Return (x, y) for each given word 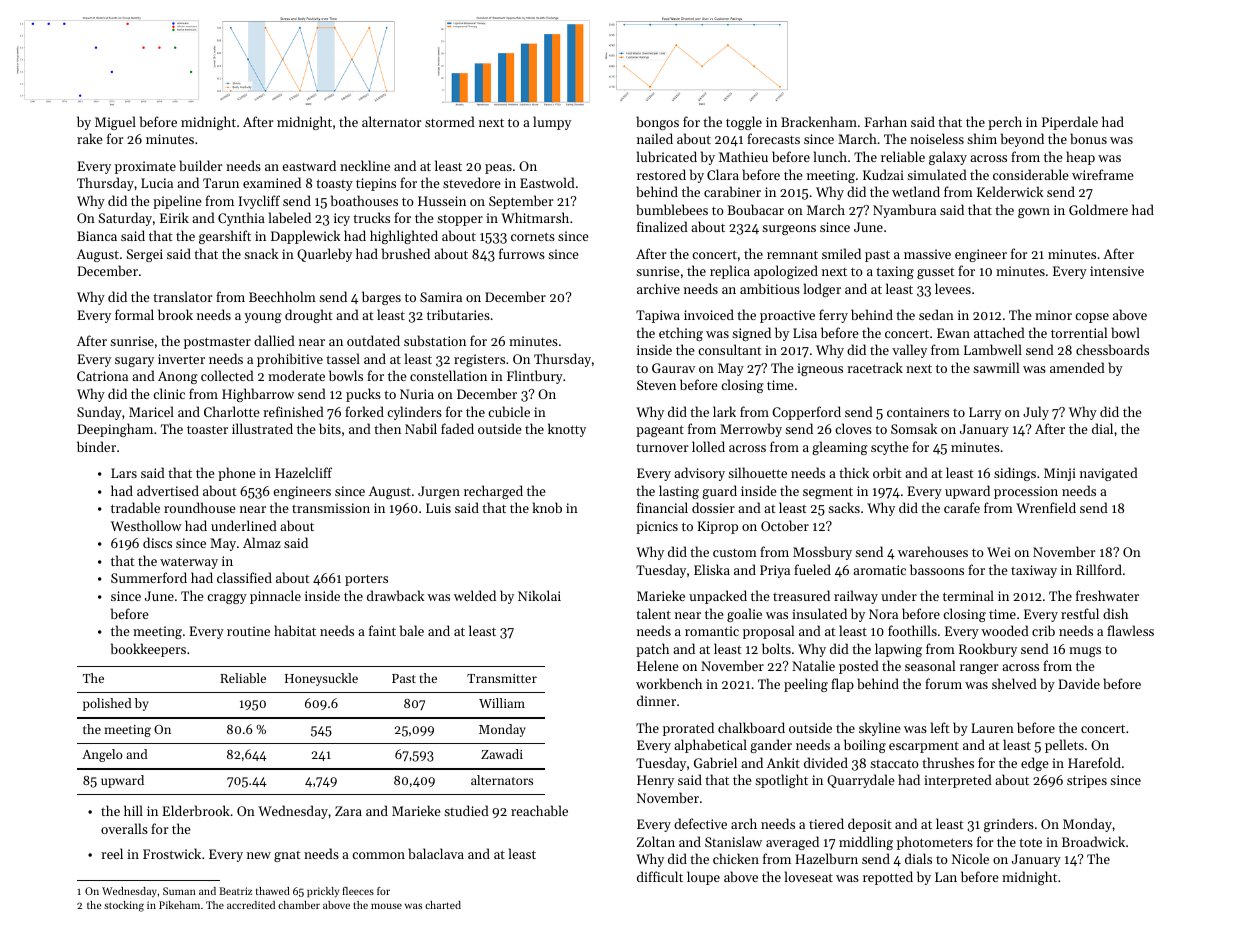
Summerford (149, 577)
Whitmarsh (535, 217)
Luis (438, 508)
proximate (145, 167)
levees (953, 288)
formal (134, 314)
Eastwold (547, 182)
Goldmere (1098, 209)
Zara (348, 811)
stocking (124, 906)
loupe (703, 878)
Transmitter (502, 678)
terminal (968, 595)
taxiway (1034, 571)
